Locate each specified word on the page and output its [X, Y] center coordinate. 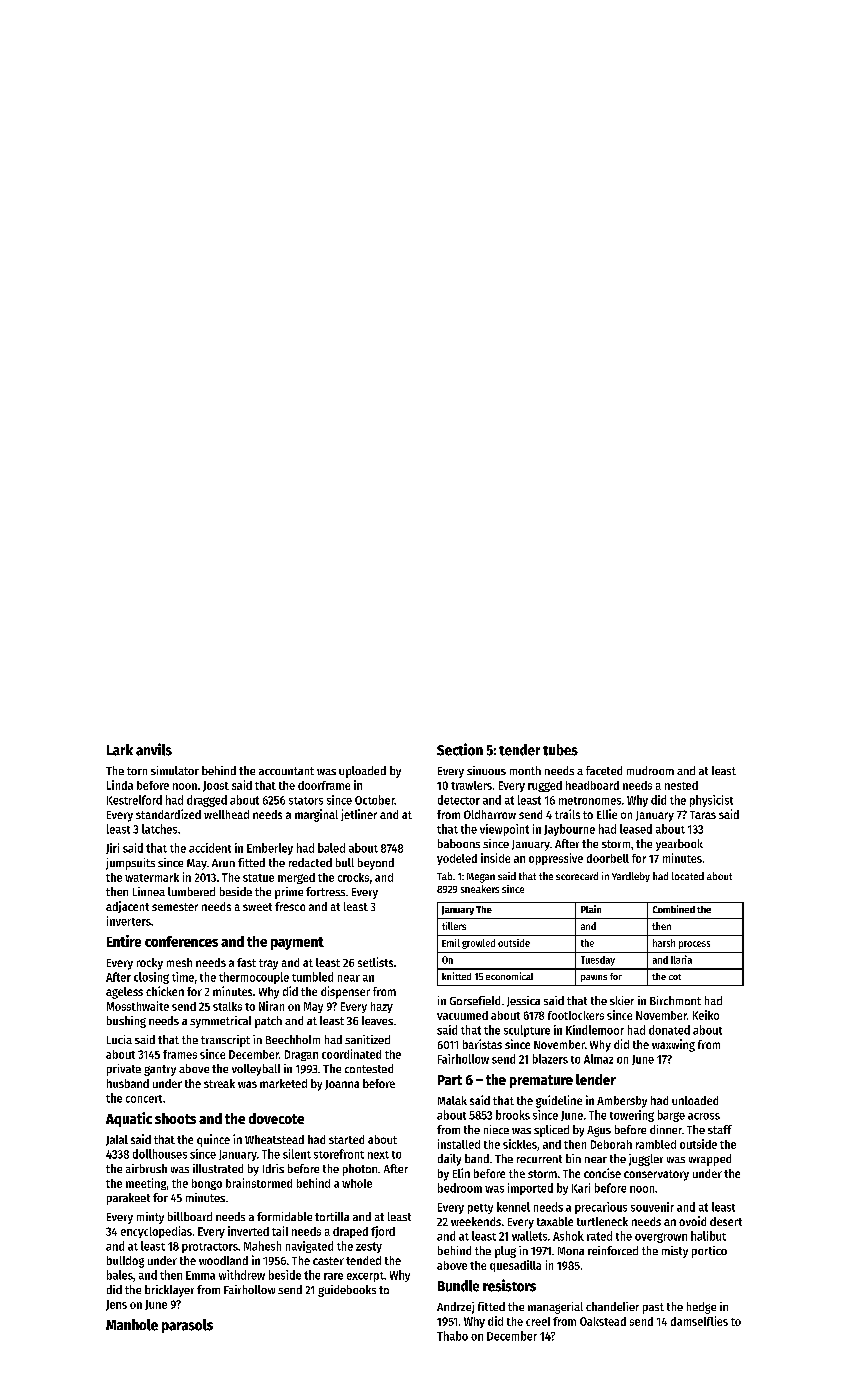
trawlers [471, 785]
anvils [154, 749]
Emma [200, 1275]
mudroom [650, 770]
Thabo [452, 1336]
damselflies [699, 1321]
